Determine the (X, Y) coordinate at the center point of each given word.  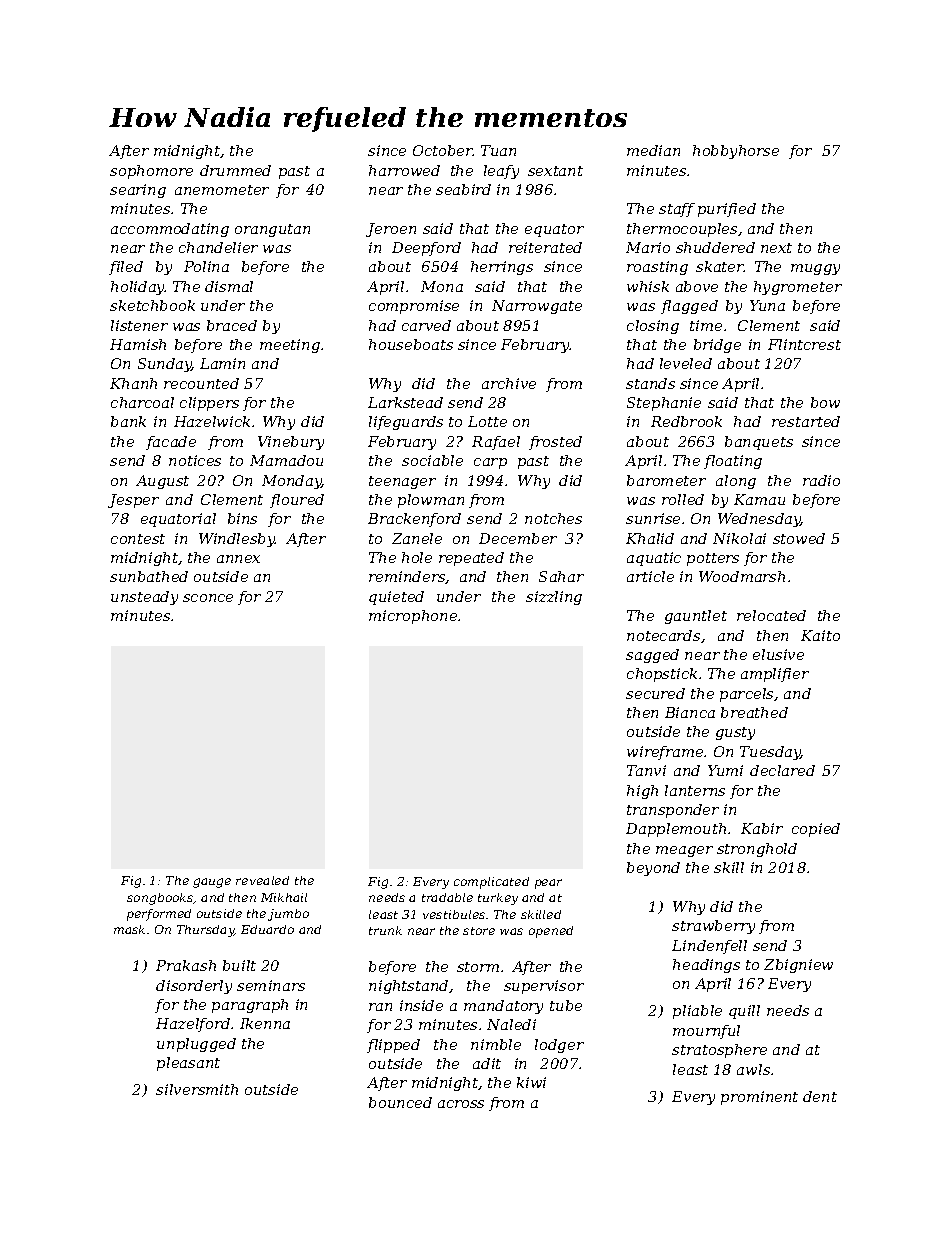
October (443, 150)
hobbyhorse (736, 152)
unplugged (196, 1045)
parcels (746, 695)
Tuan (498, 150)
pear (548, 884)
